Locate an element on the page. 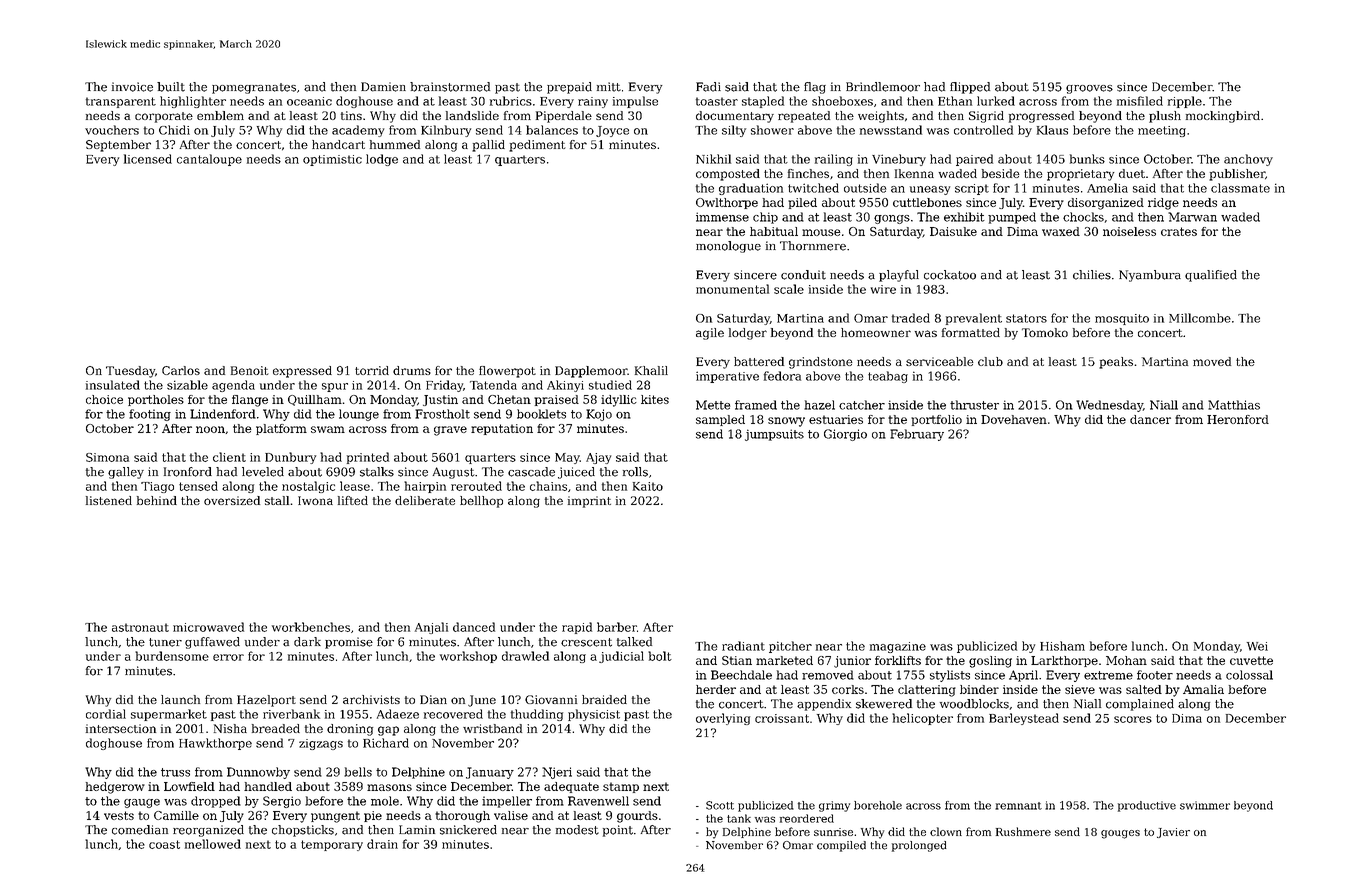 The image size is (1372, 887). microwaved is located at coordinates (208, 627).
